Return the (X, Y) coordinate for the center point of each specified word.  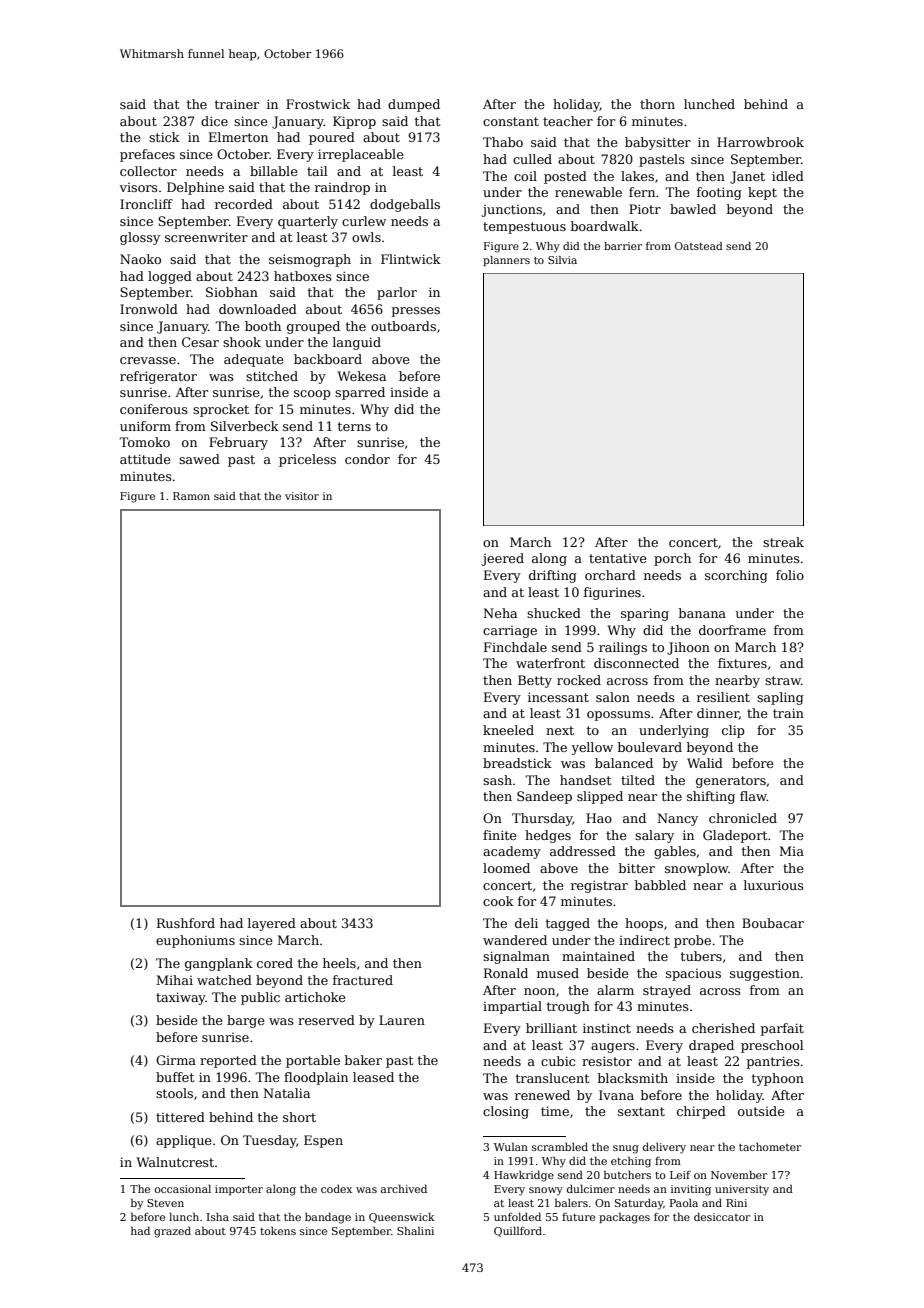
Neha (500, 613)
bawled (693, 209)
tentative (618, 558)
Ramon (191, 496)
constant (511, 121)
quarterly (308, 222)
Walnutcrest (175, 1162)
